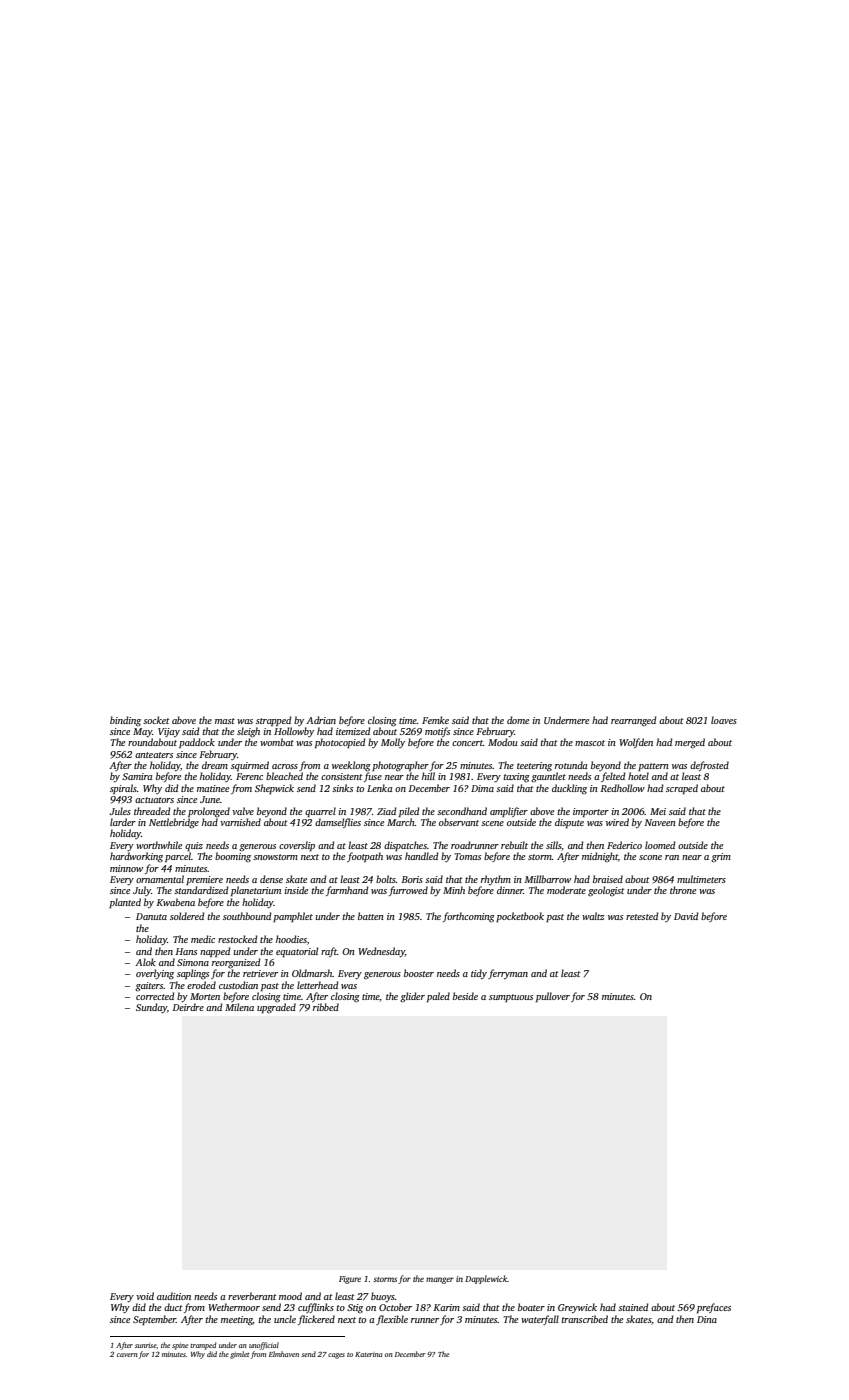 The image size is (849, 1400). What do you see at coordinates (633, 1307) in the image?
I see `stained` at bounding box center [633, 1307].
